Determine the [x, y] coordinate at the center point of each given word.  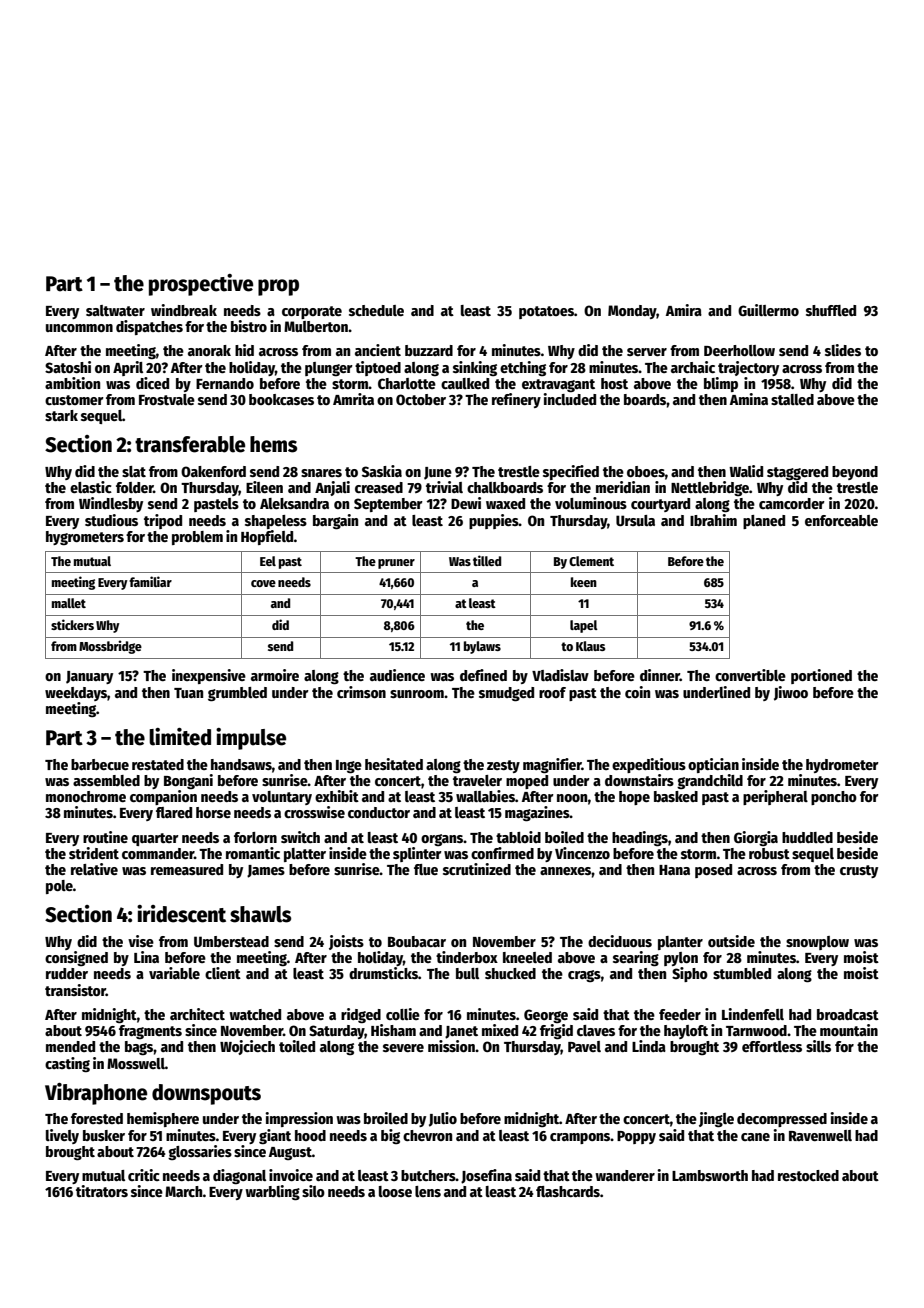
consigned [76, 958]
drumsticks [383, 973]
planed [764, 522]
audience [397, 675]
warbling [272, 1193]
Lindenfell [753, 1014]
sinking [475, 368]
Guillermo [768, 310]
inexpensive [209, 676]
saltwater [115, 310]
